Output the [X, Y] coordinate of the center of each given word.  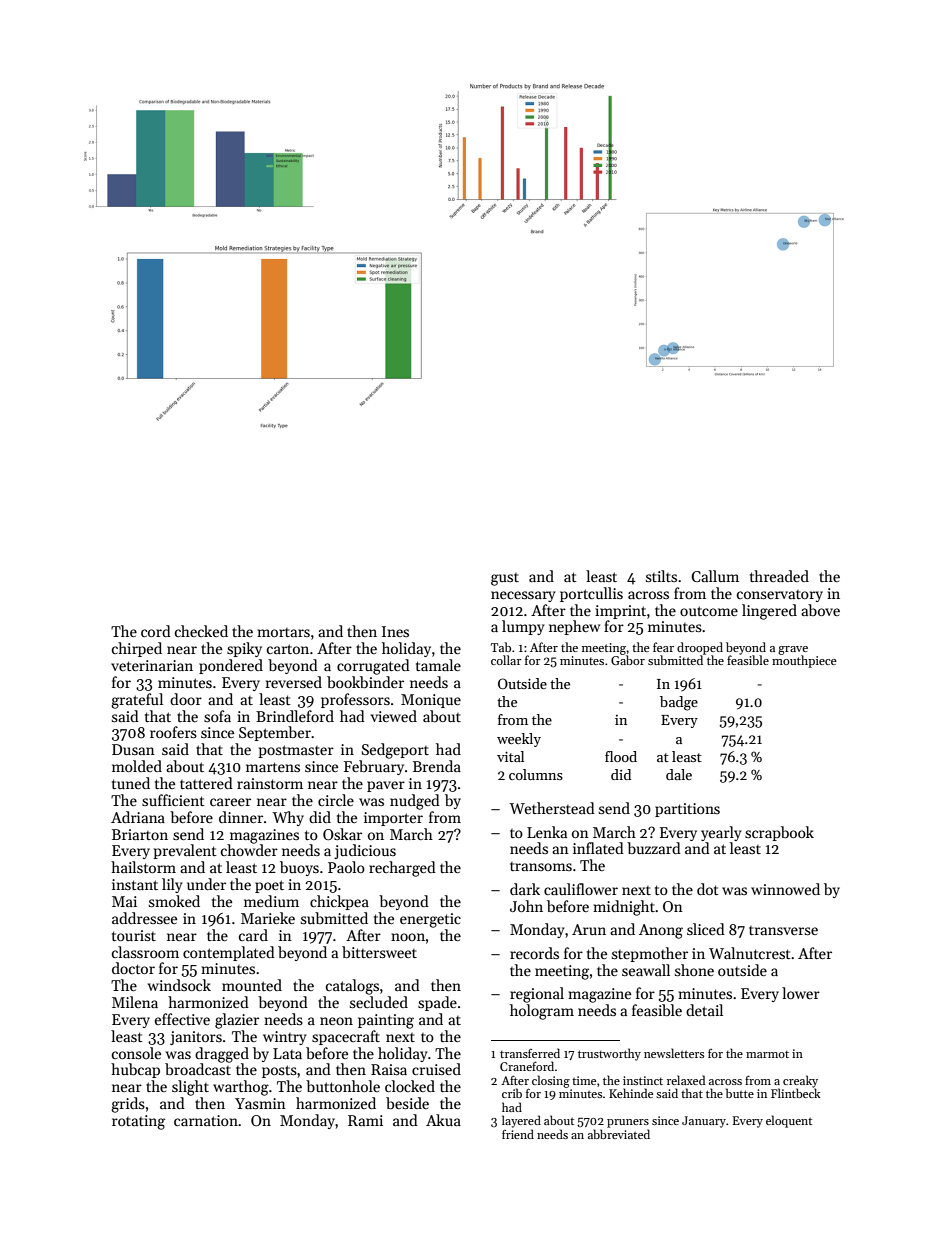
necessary [523, 596]
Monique [431, 701]
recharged [402, 869]
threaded [779, 576]
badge [679, 703]
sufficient [173, 800]
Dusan [133, 749]
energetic [430, 920]
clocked [410, 1086]
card [253, 935]
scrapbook [779, 833]
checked [201, 631]
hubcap [135, 1070]
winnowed [785, 889]
